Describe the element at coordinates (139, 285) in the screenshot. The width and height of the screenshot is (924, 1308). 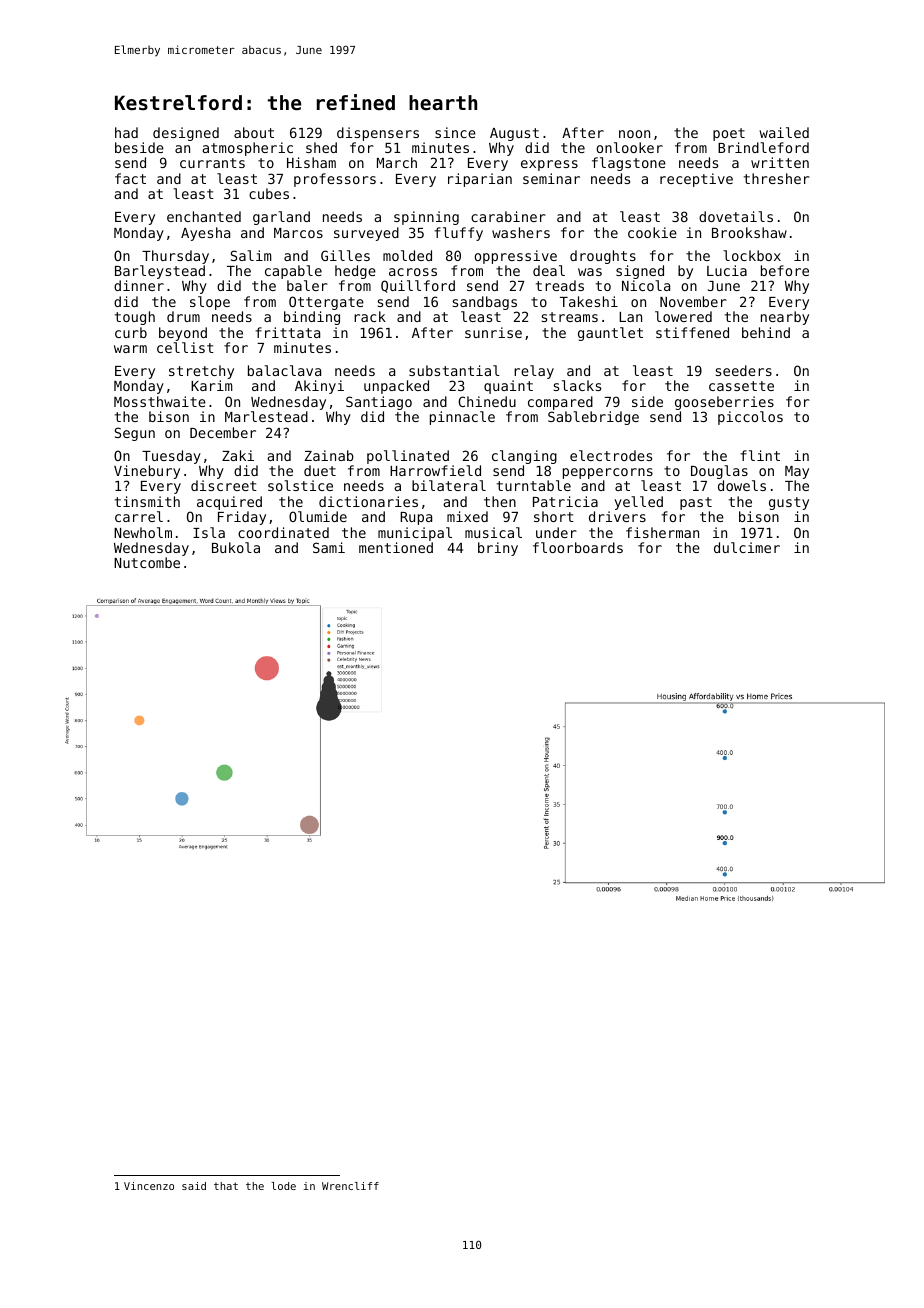
I see `dinner` at that location.
